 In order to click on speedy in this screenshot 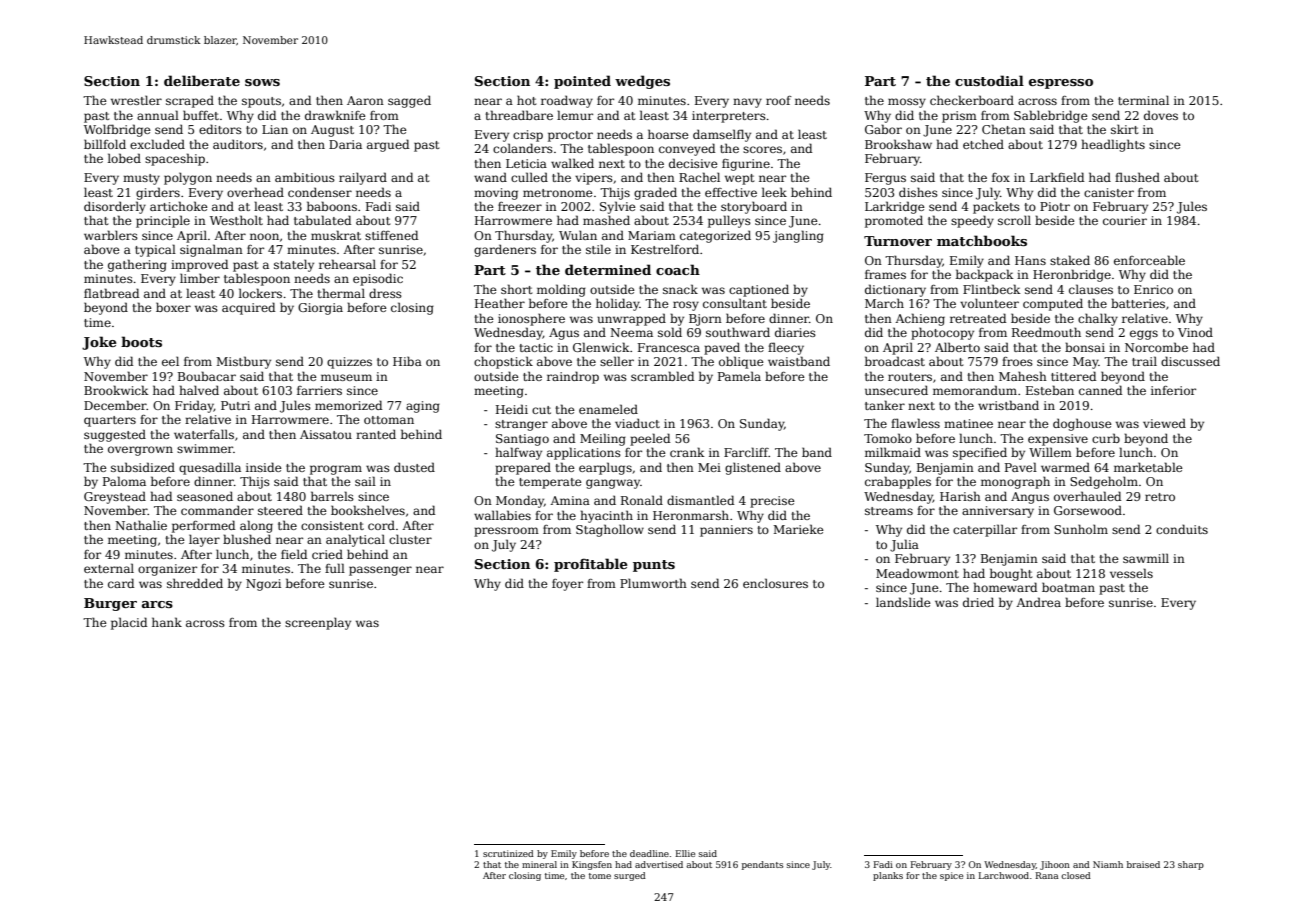, I will do `click(972, 221)`.
